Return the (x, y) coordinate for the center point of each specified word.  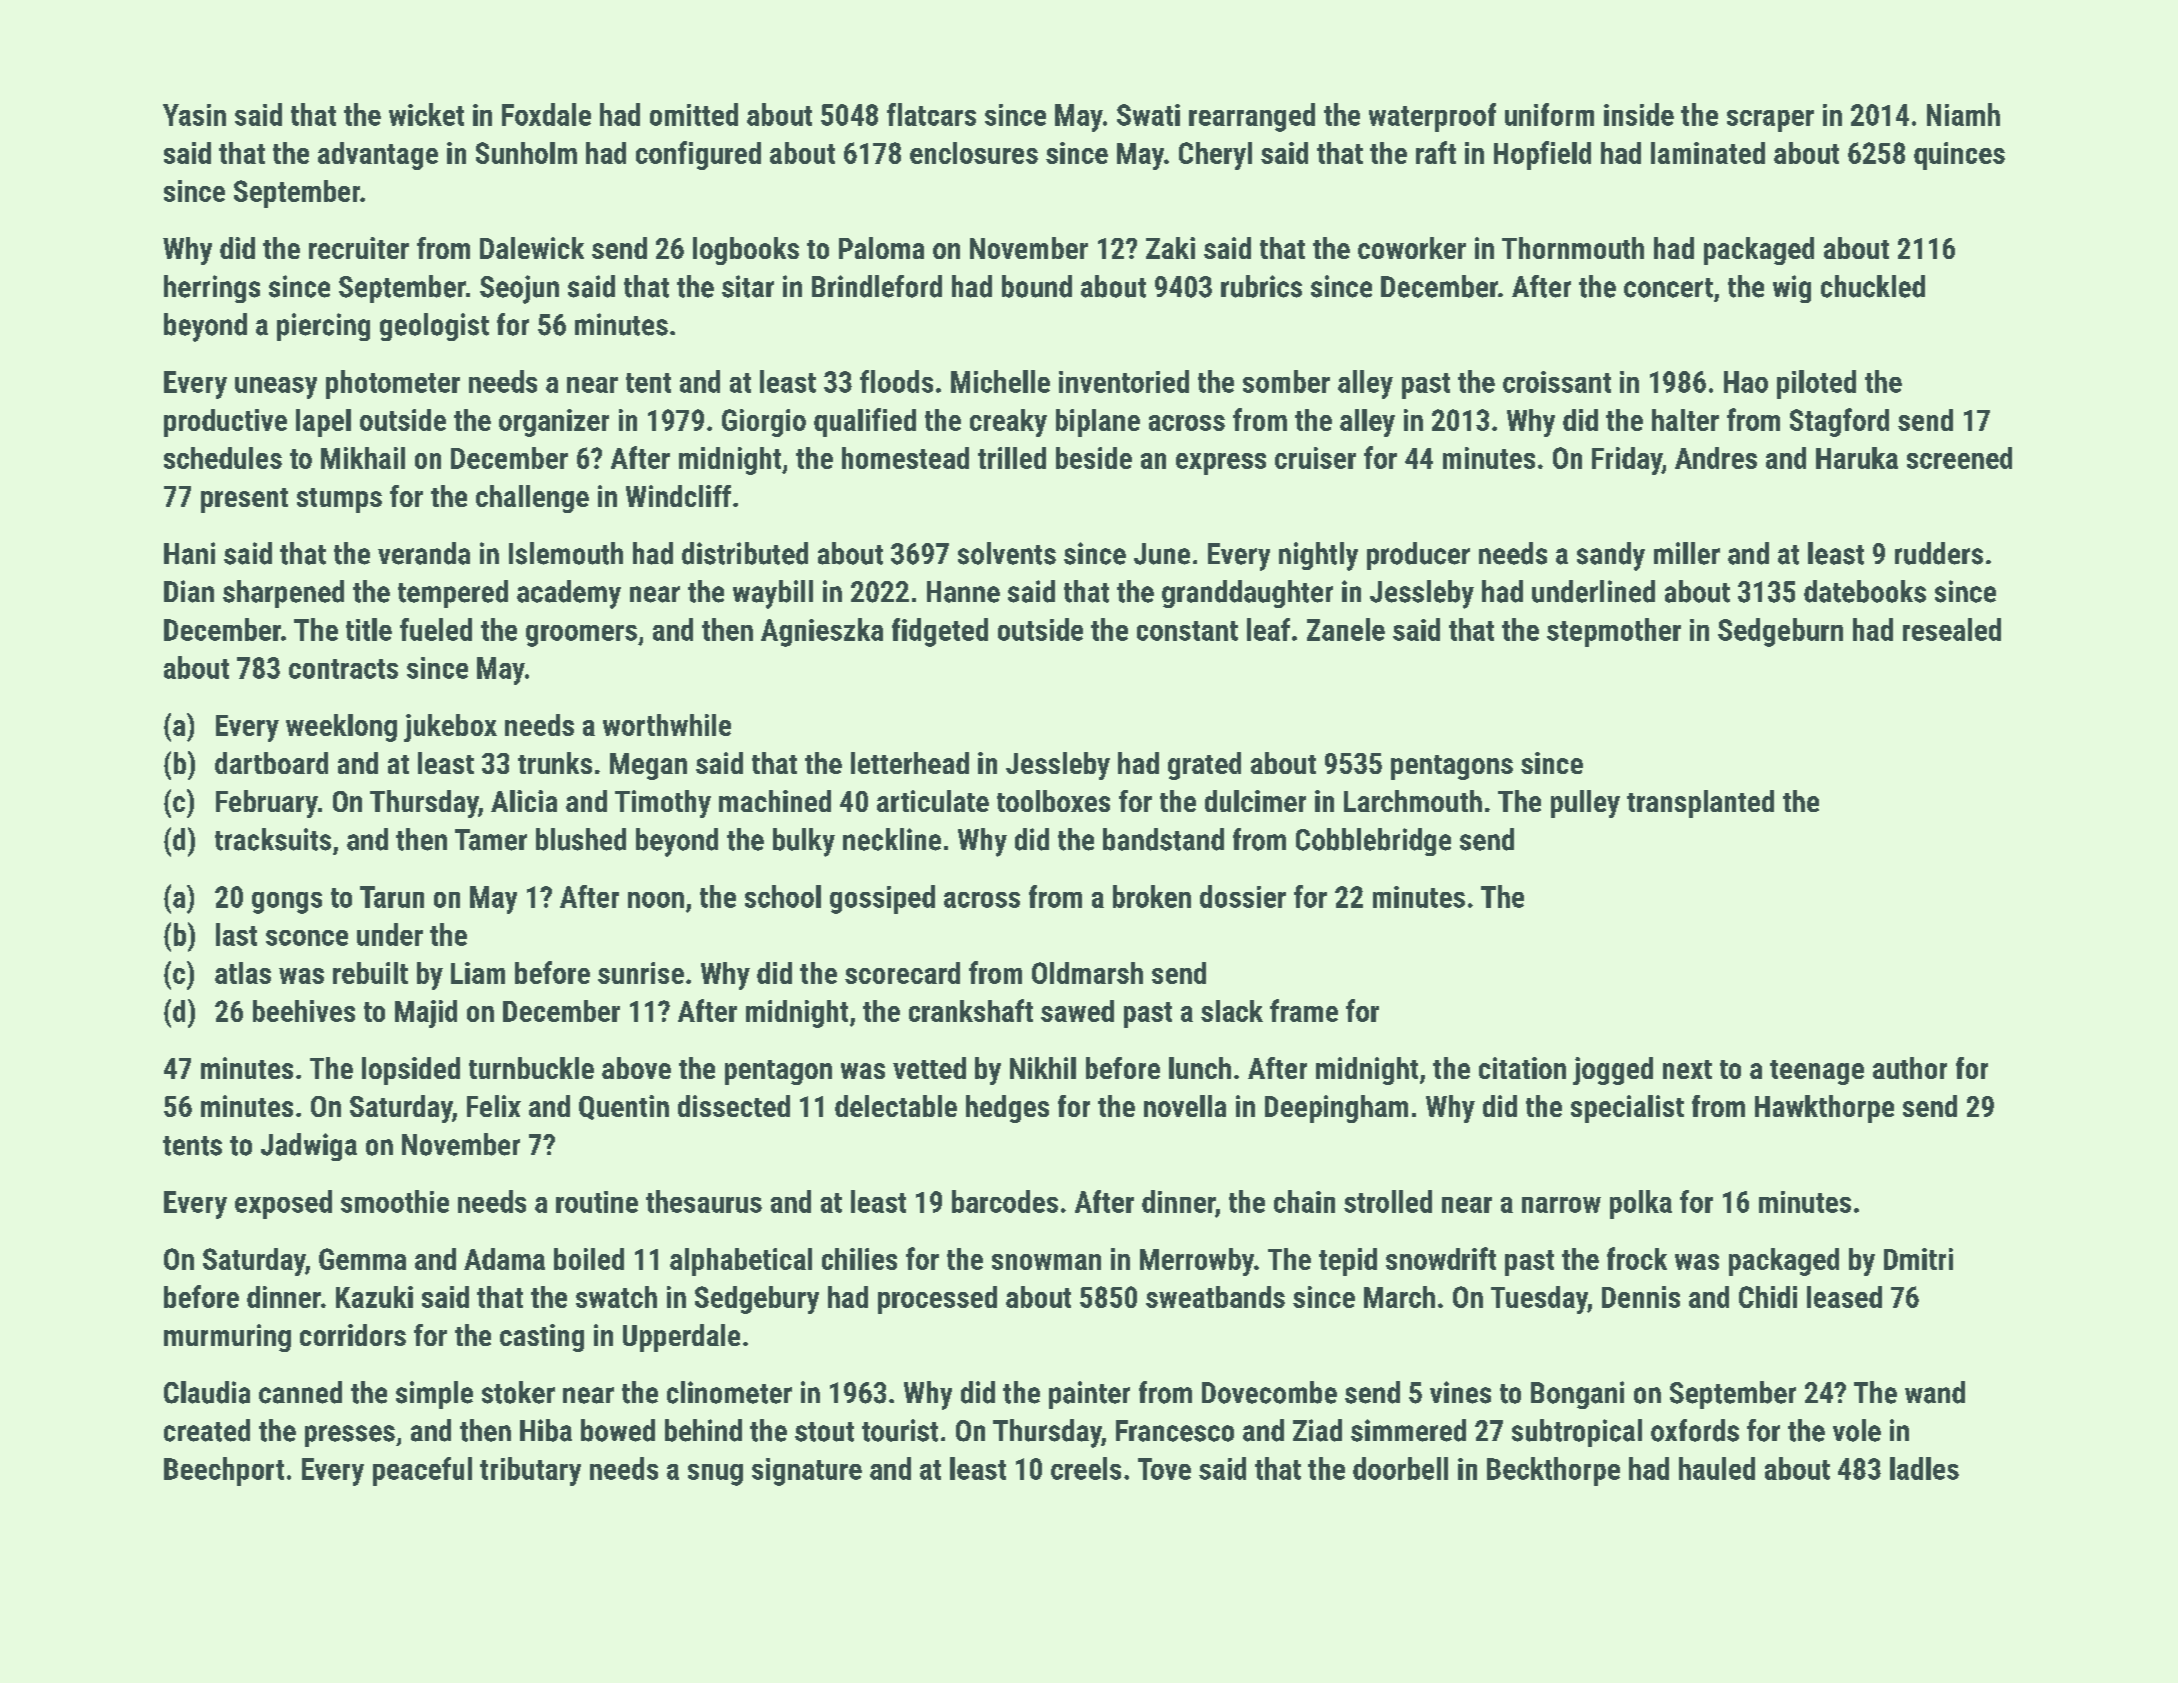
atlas (243, 973)
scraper (1770, 121)
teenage (1817, 1072)
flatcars (931, 114)
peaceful (422, 1471)
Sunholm (526, 153)
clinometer (729, 1392)
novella (1185, 1106)
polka (1641, 1204)
